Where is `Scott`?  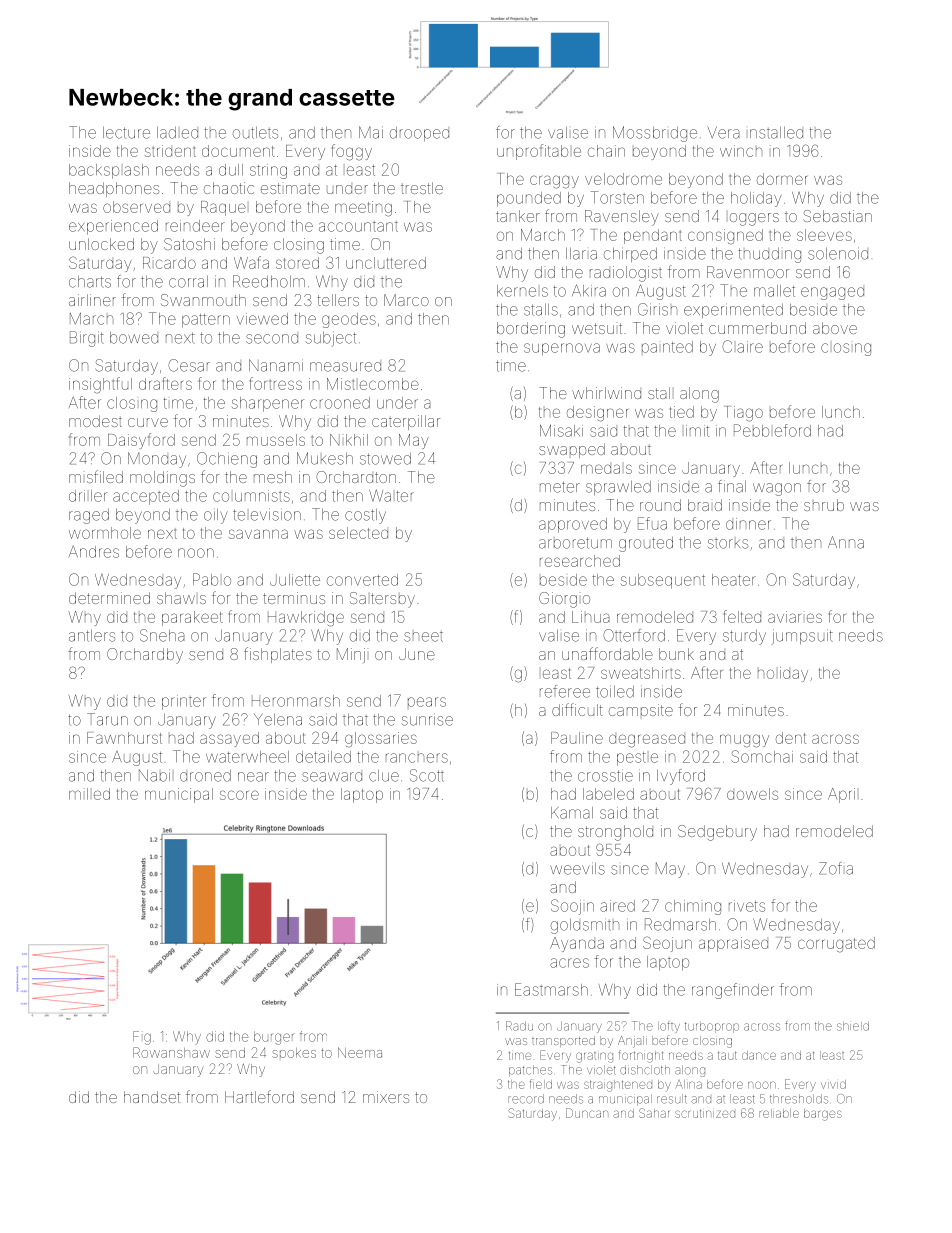 Scott is located at coordinates (427, 775).
